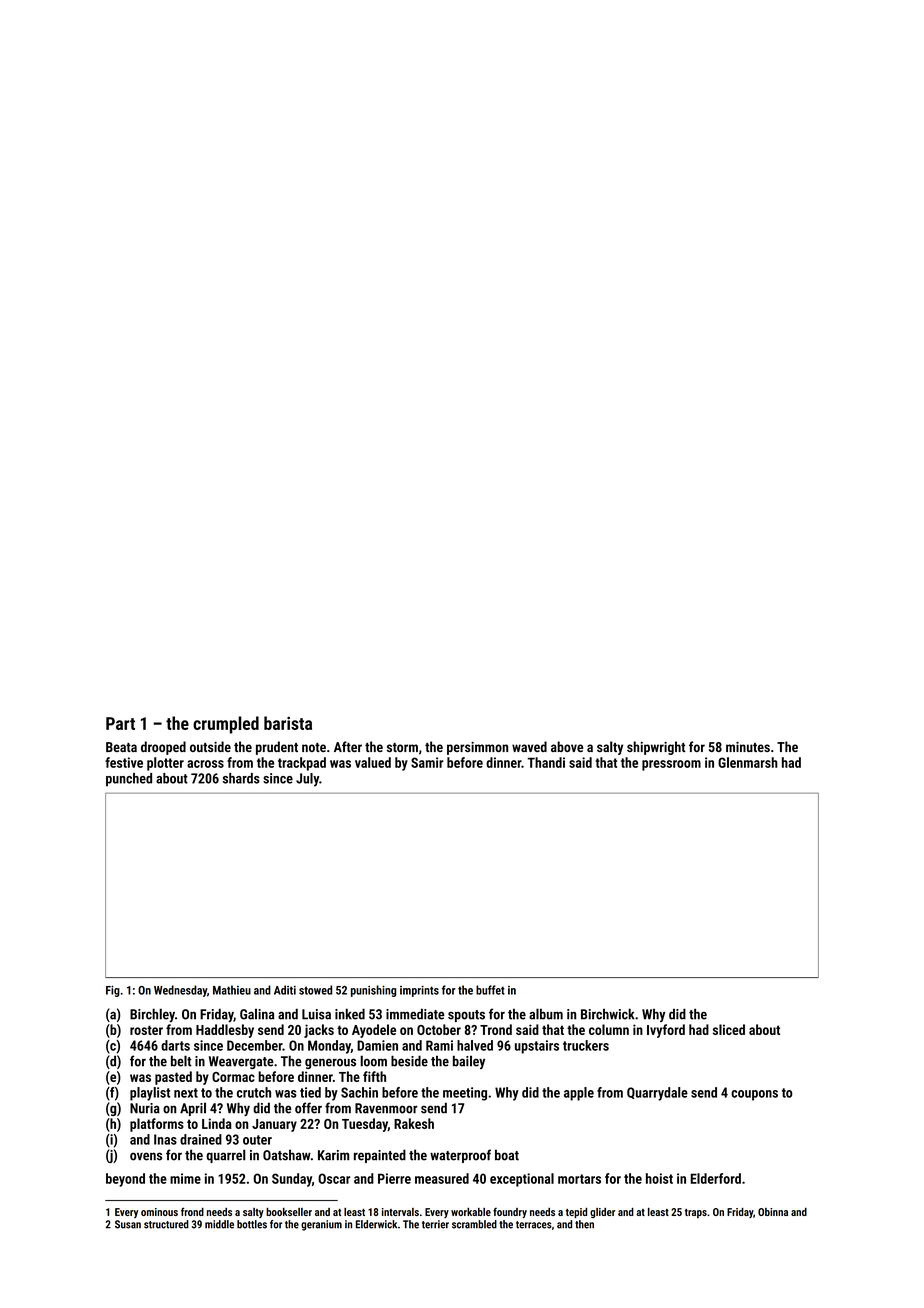  I want to click on Mathieu, so click(232, 990).
